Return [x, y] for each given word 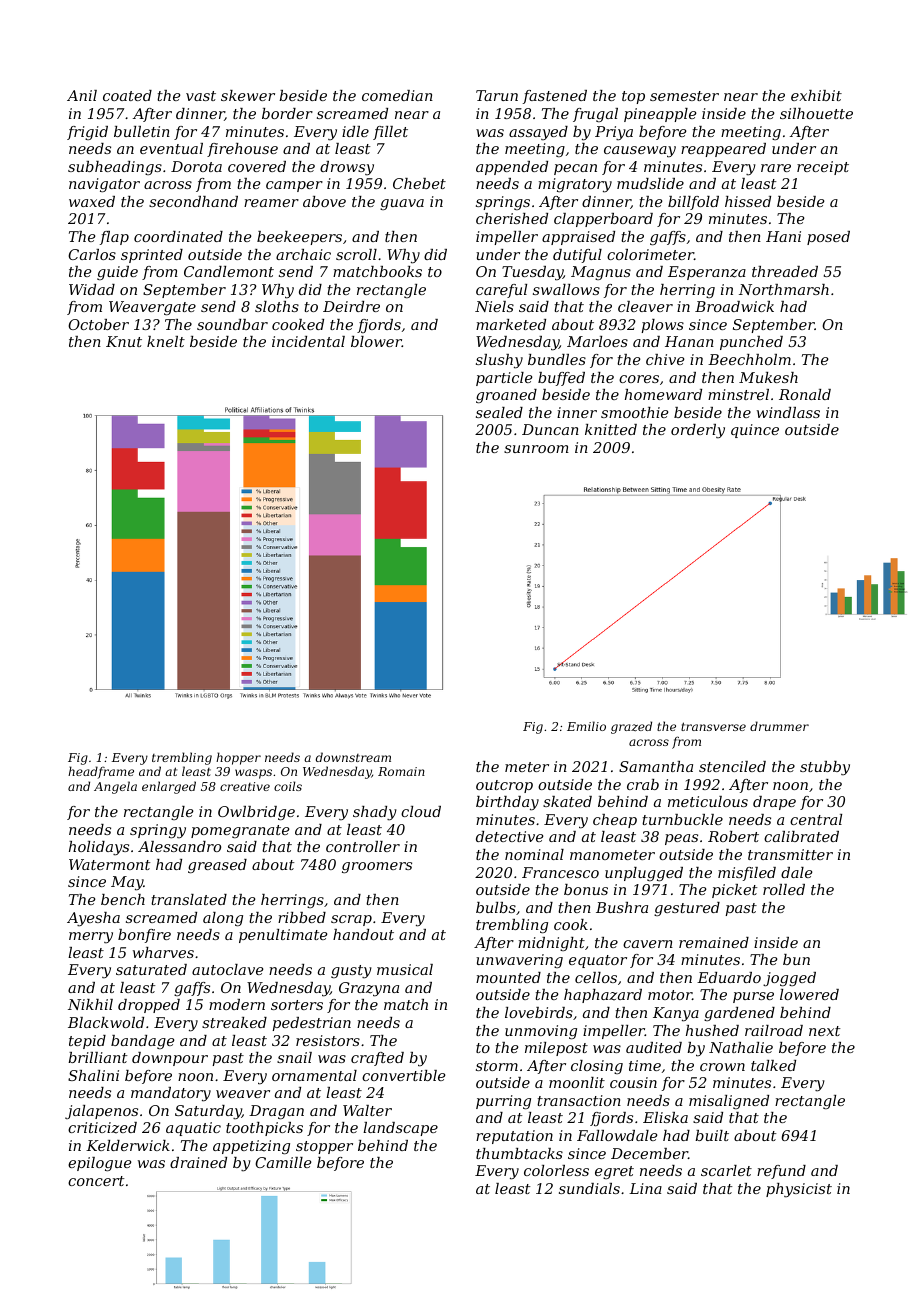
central [816, 819]
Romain [401, 771]
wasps [253, 774]
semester [684, 96]
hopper [238, 758]
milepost [556, 1049]
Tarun [497, 95]
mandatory [171, 1094]
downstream [353, 757]
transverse [713, 726]
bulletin [142, 131]
